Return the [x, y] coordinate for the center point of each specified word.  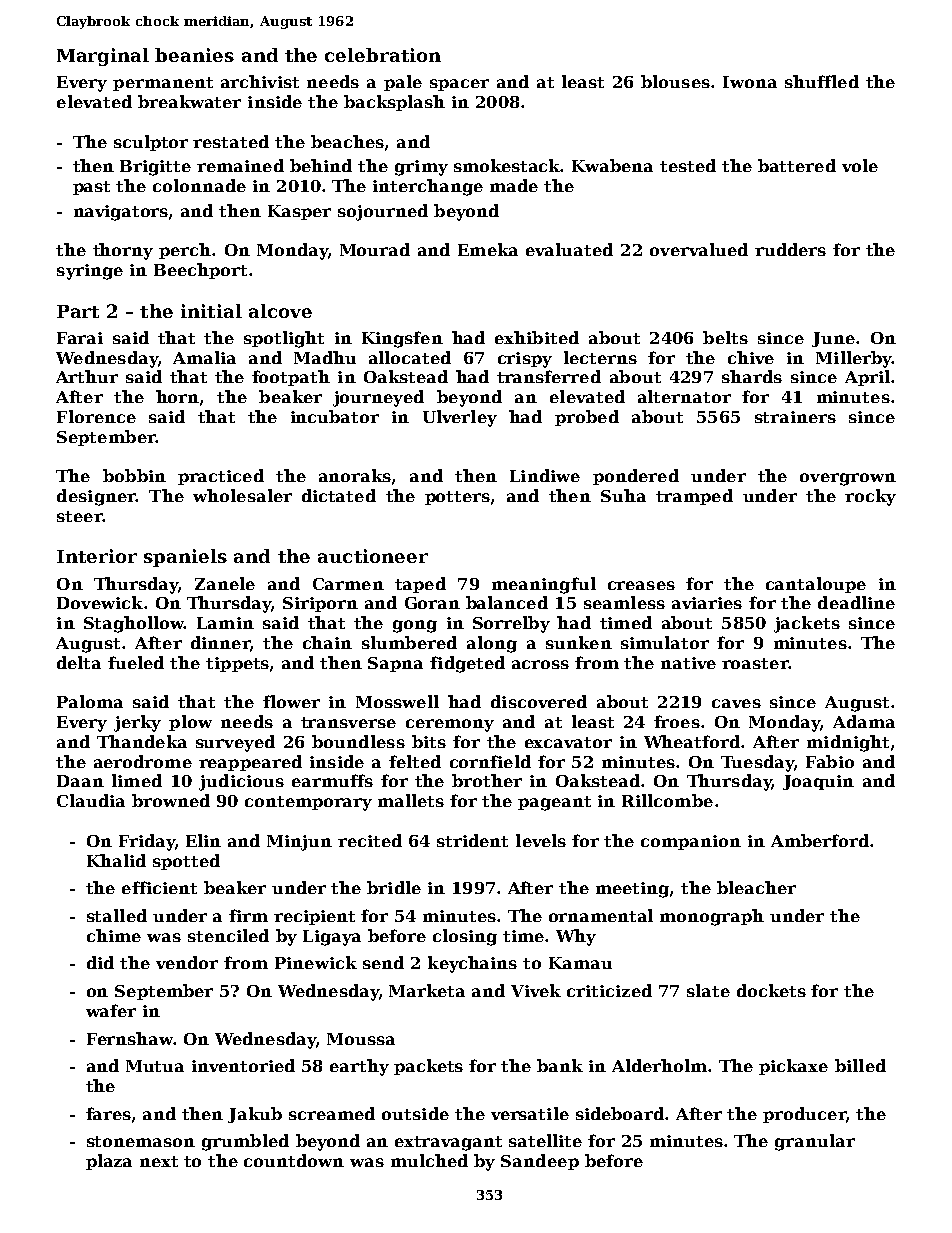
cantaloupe [816, 585]
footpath [291, 378]
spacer [459, 85]
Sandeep [540, 1162]
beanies [194, 55]
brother [487, 780]
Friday [147, 842]
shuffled [822, 81]
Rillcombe [667, 800]
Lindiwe [545, 475]
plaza [109, 1162]
